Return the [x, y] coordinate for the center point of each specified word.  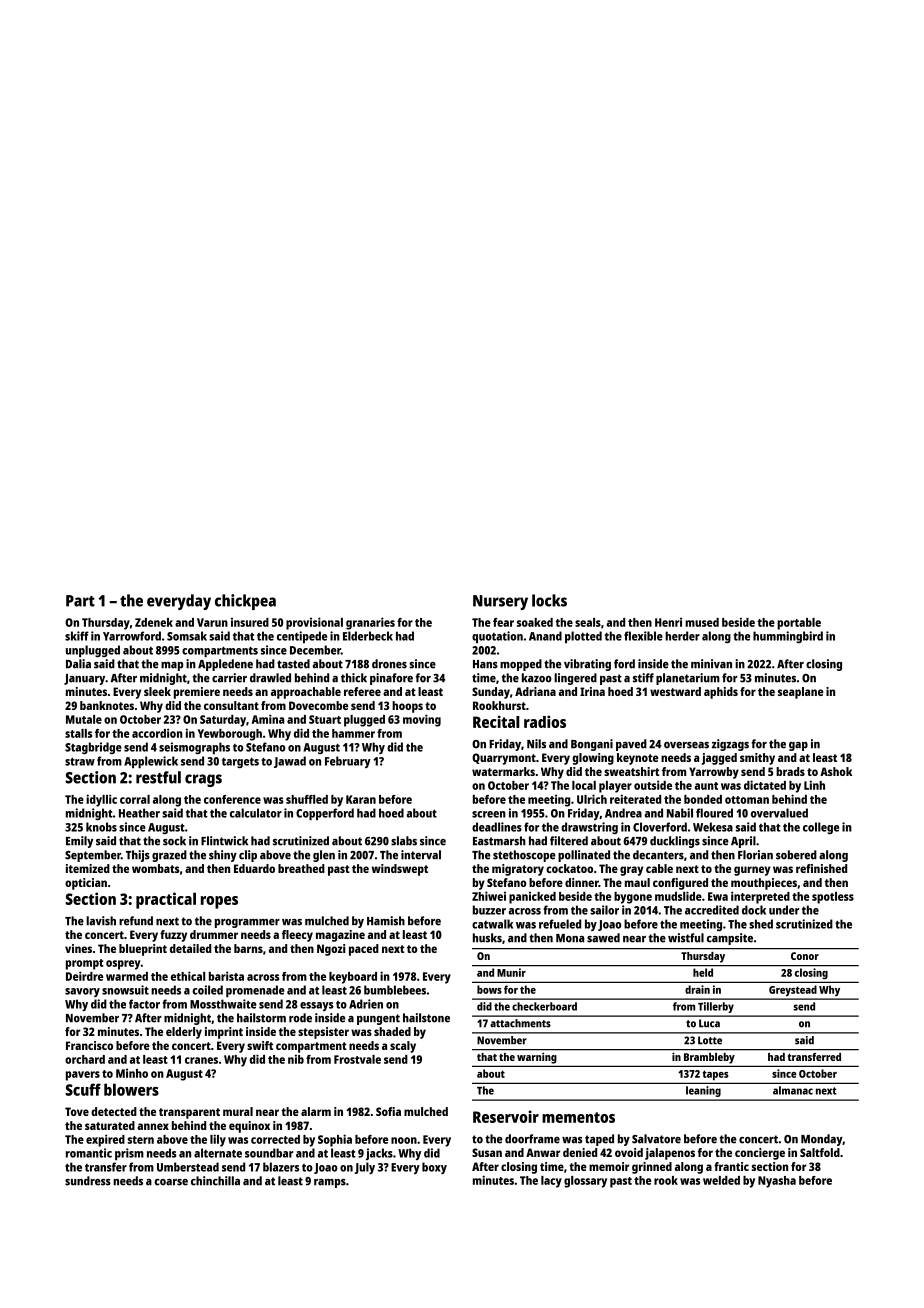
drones [389, 664]
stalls [78, 733]
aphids [721, 693]
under [784, 910]
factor [144, 1004]
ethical [188, 976]
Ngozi [331, 950]
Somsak [187, 636]
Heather [139, 813]
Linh [814, 785]
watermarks [503, 771]
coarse [171, 1182]
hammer [353, 733]
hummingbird [788, 637]
